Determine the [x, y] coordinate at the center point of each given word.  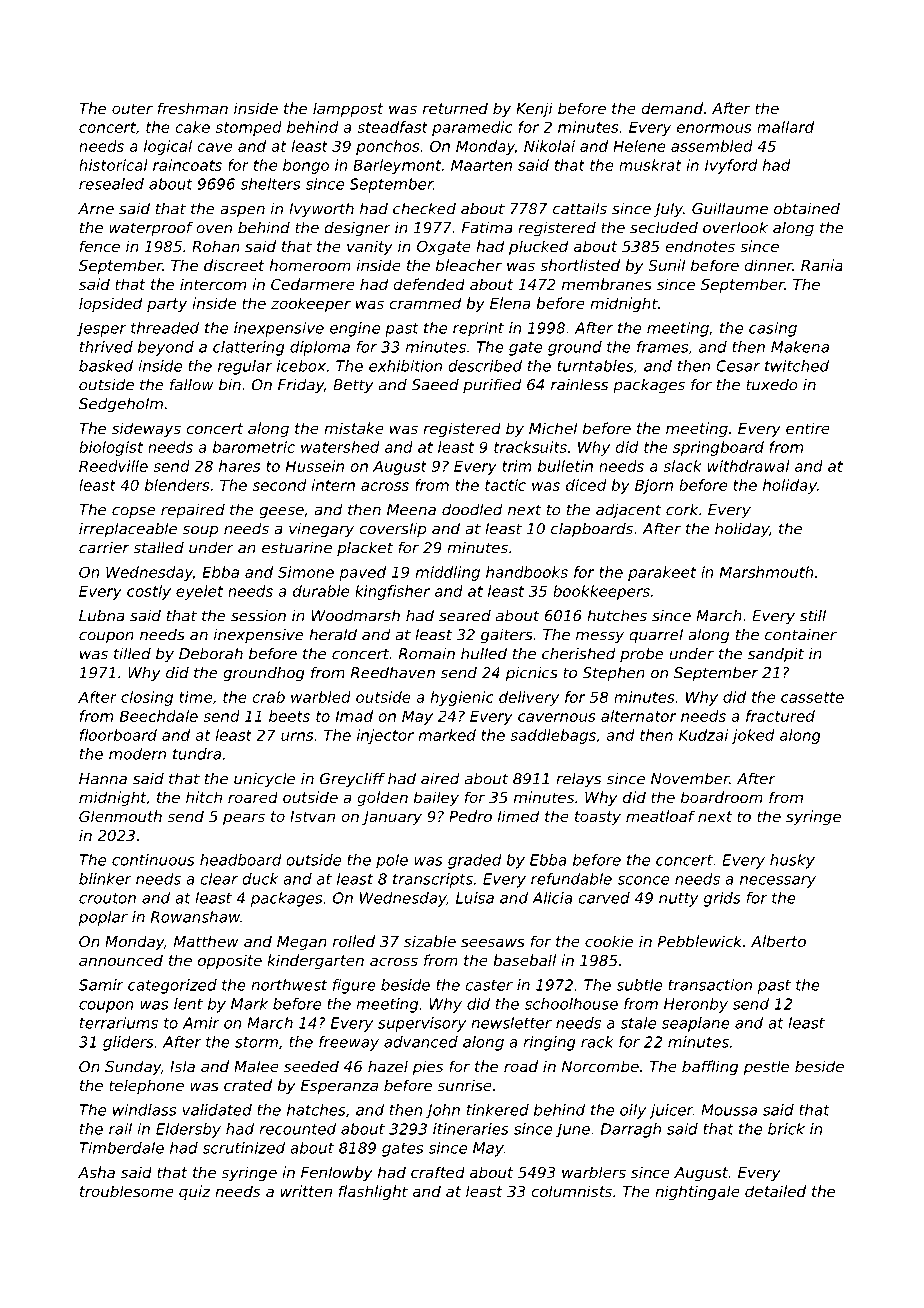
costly [149, 592]
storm [256, 1042]
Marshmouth [767, 572]
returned [455, 108]
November [690, 779]
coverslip [392, 530]
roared [253, 797]
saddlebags [553, 736]
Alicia [552, 898]
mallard [785, 127]
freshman [193, 108]
